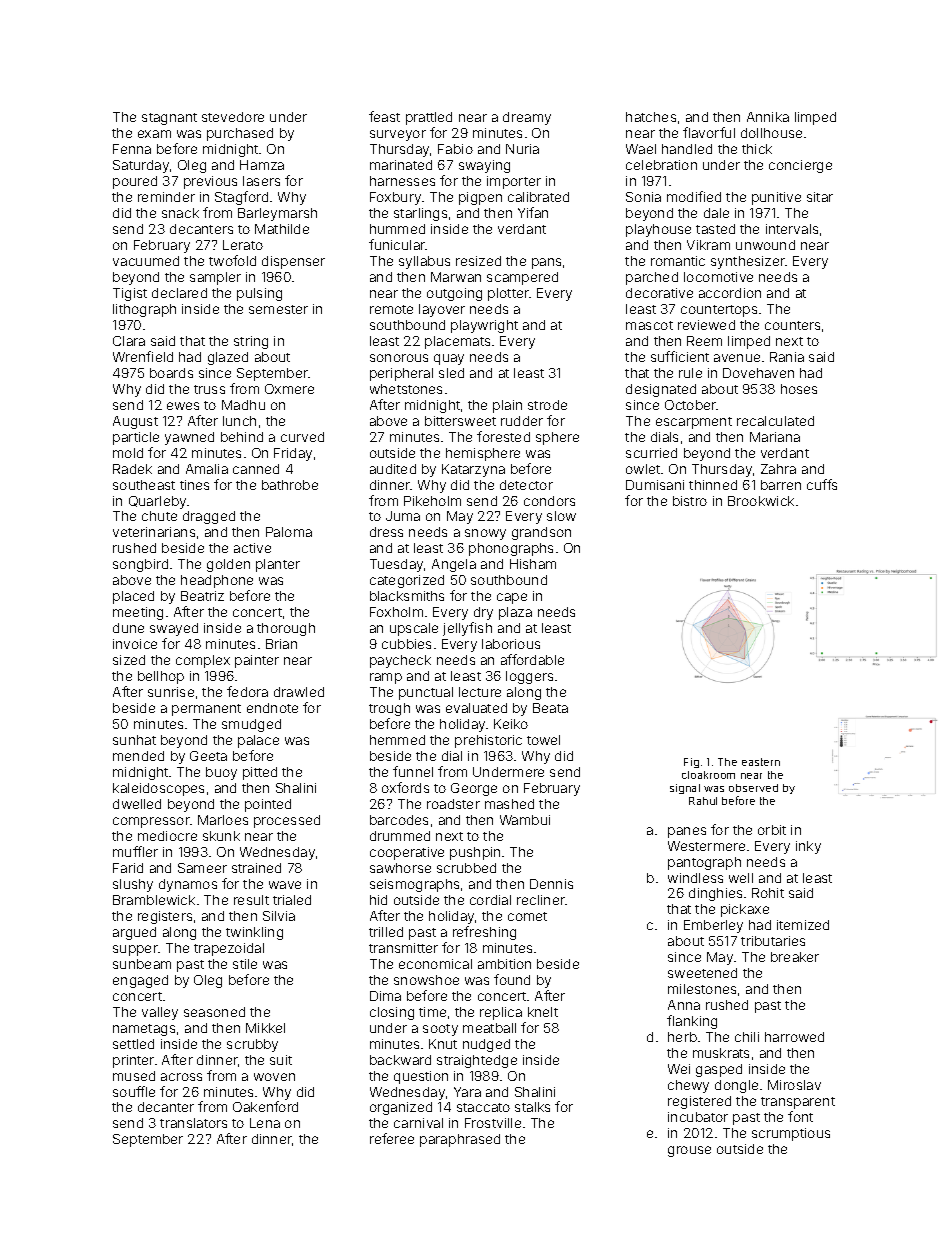 The height and width of the page is (1233, 952). Describe the element at coordinates (532, 659) in the page. I see `affordable` at that location.
